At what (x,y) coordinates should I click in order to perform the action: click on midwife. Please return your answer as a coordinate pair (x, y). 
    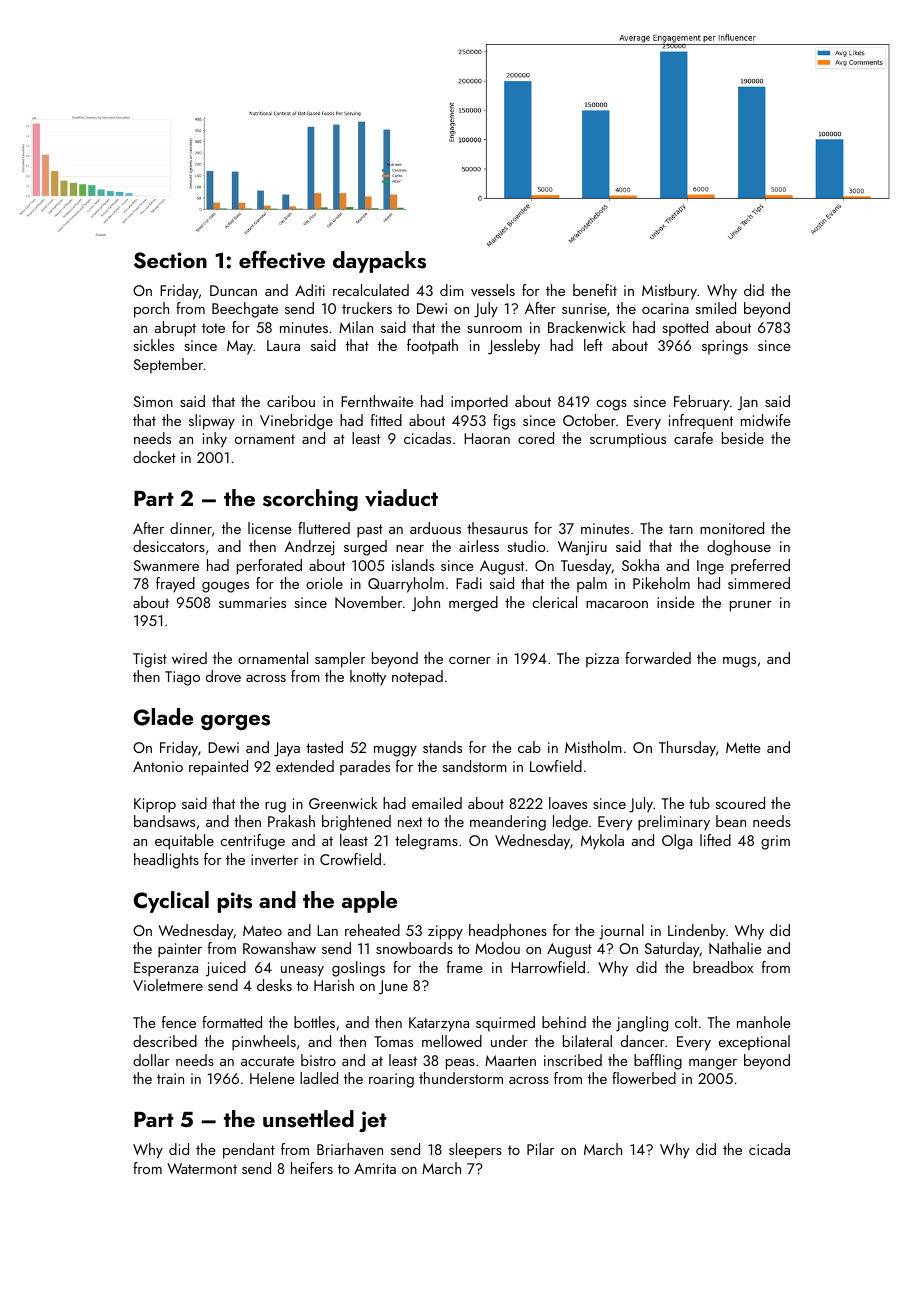
    Looking at the image, I should click on (766, 420).
